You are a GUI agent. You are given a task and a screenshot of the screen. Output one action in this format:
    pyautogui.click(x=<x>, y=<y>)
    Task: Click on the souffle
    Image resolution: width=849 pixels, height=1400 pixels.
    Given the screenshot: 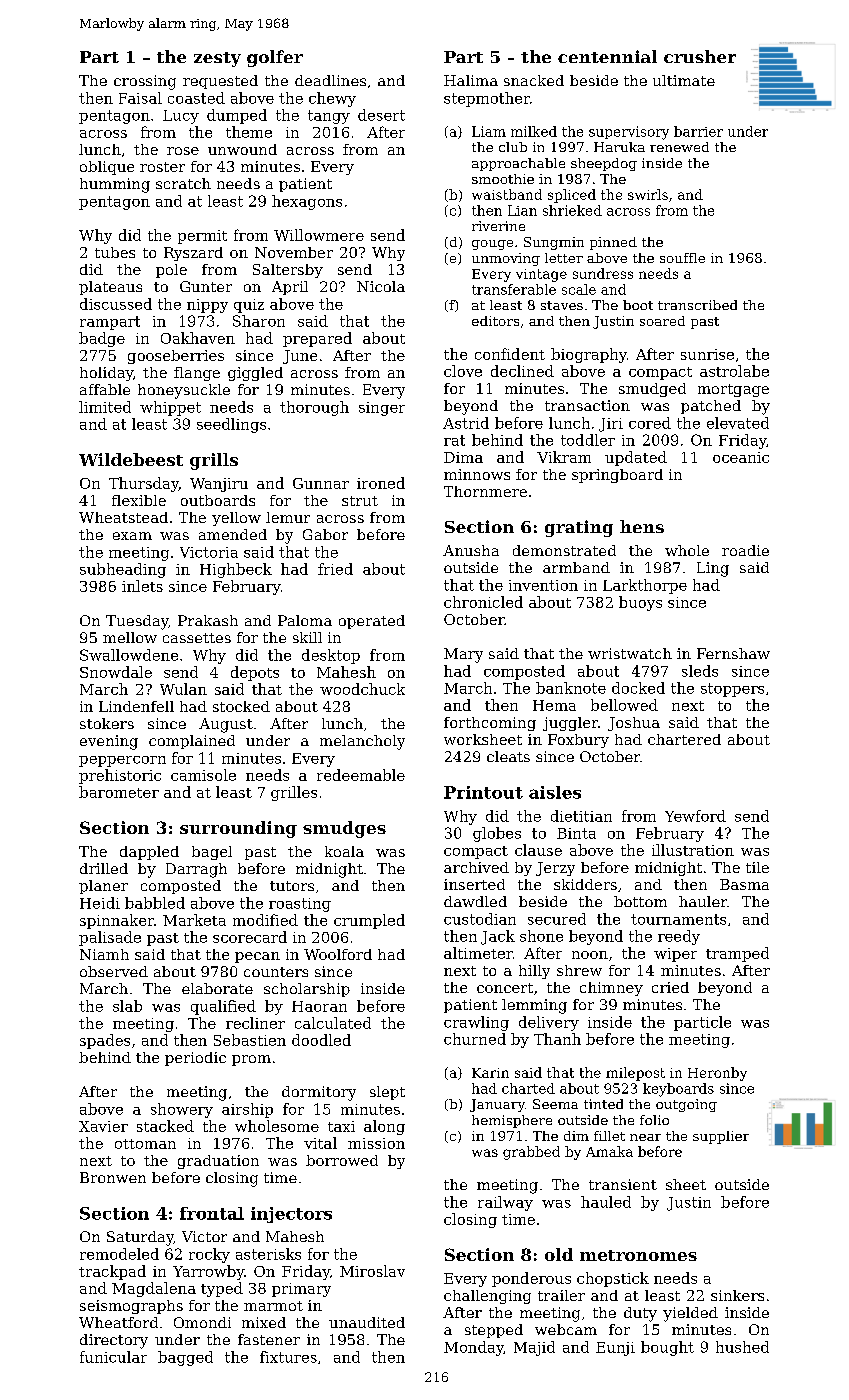 What is the action you would take?
    pyautogui.click(x=682, y=258)
